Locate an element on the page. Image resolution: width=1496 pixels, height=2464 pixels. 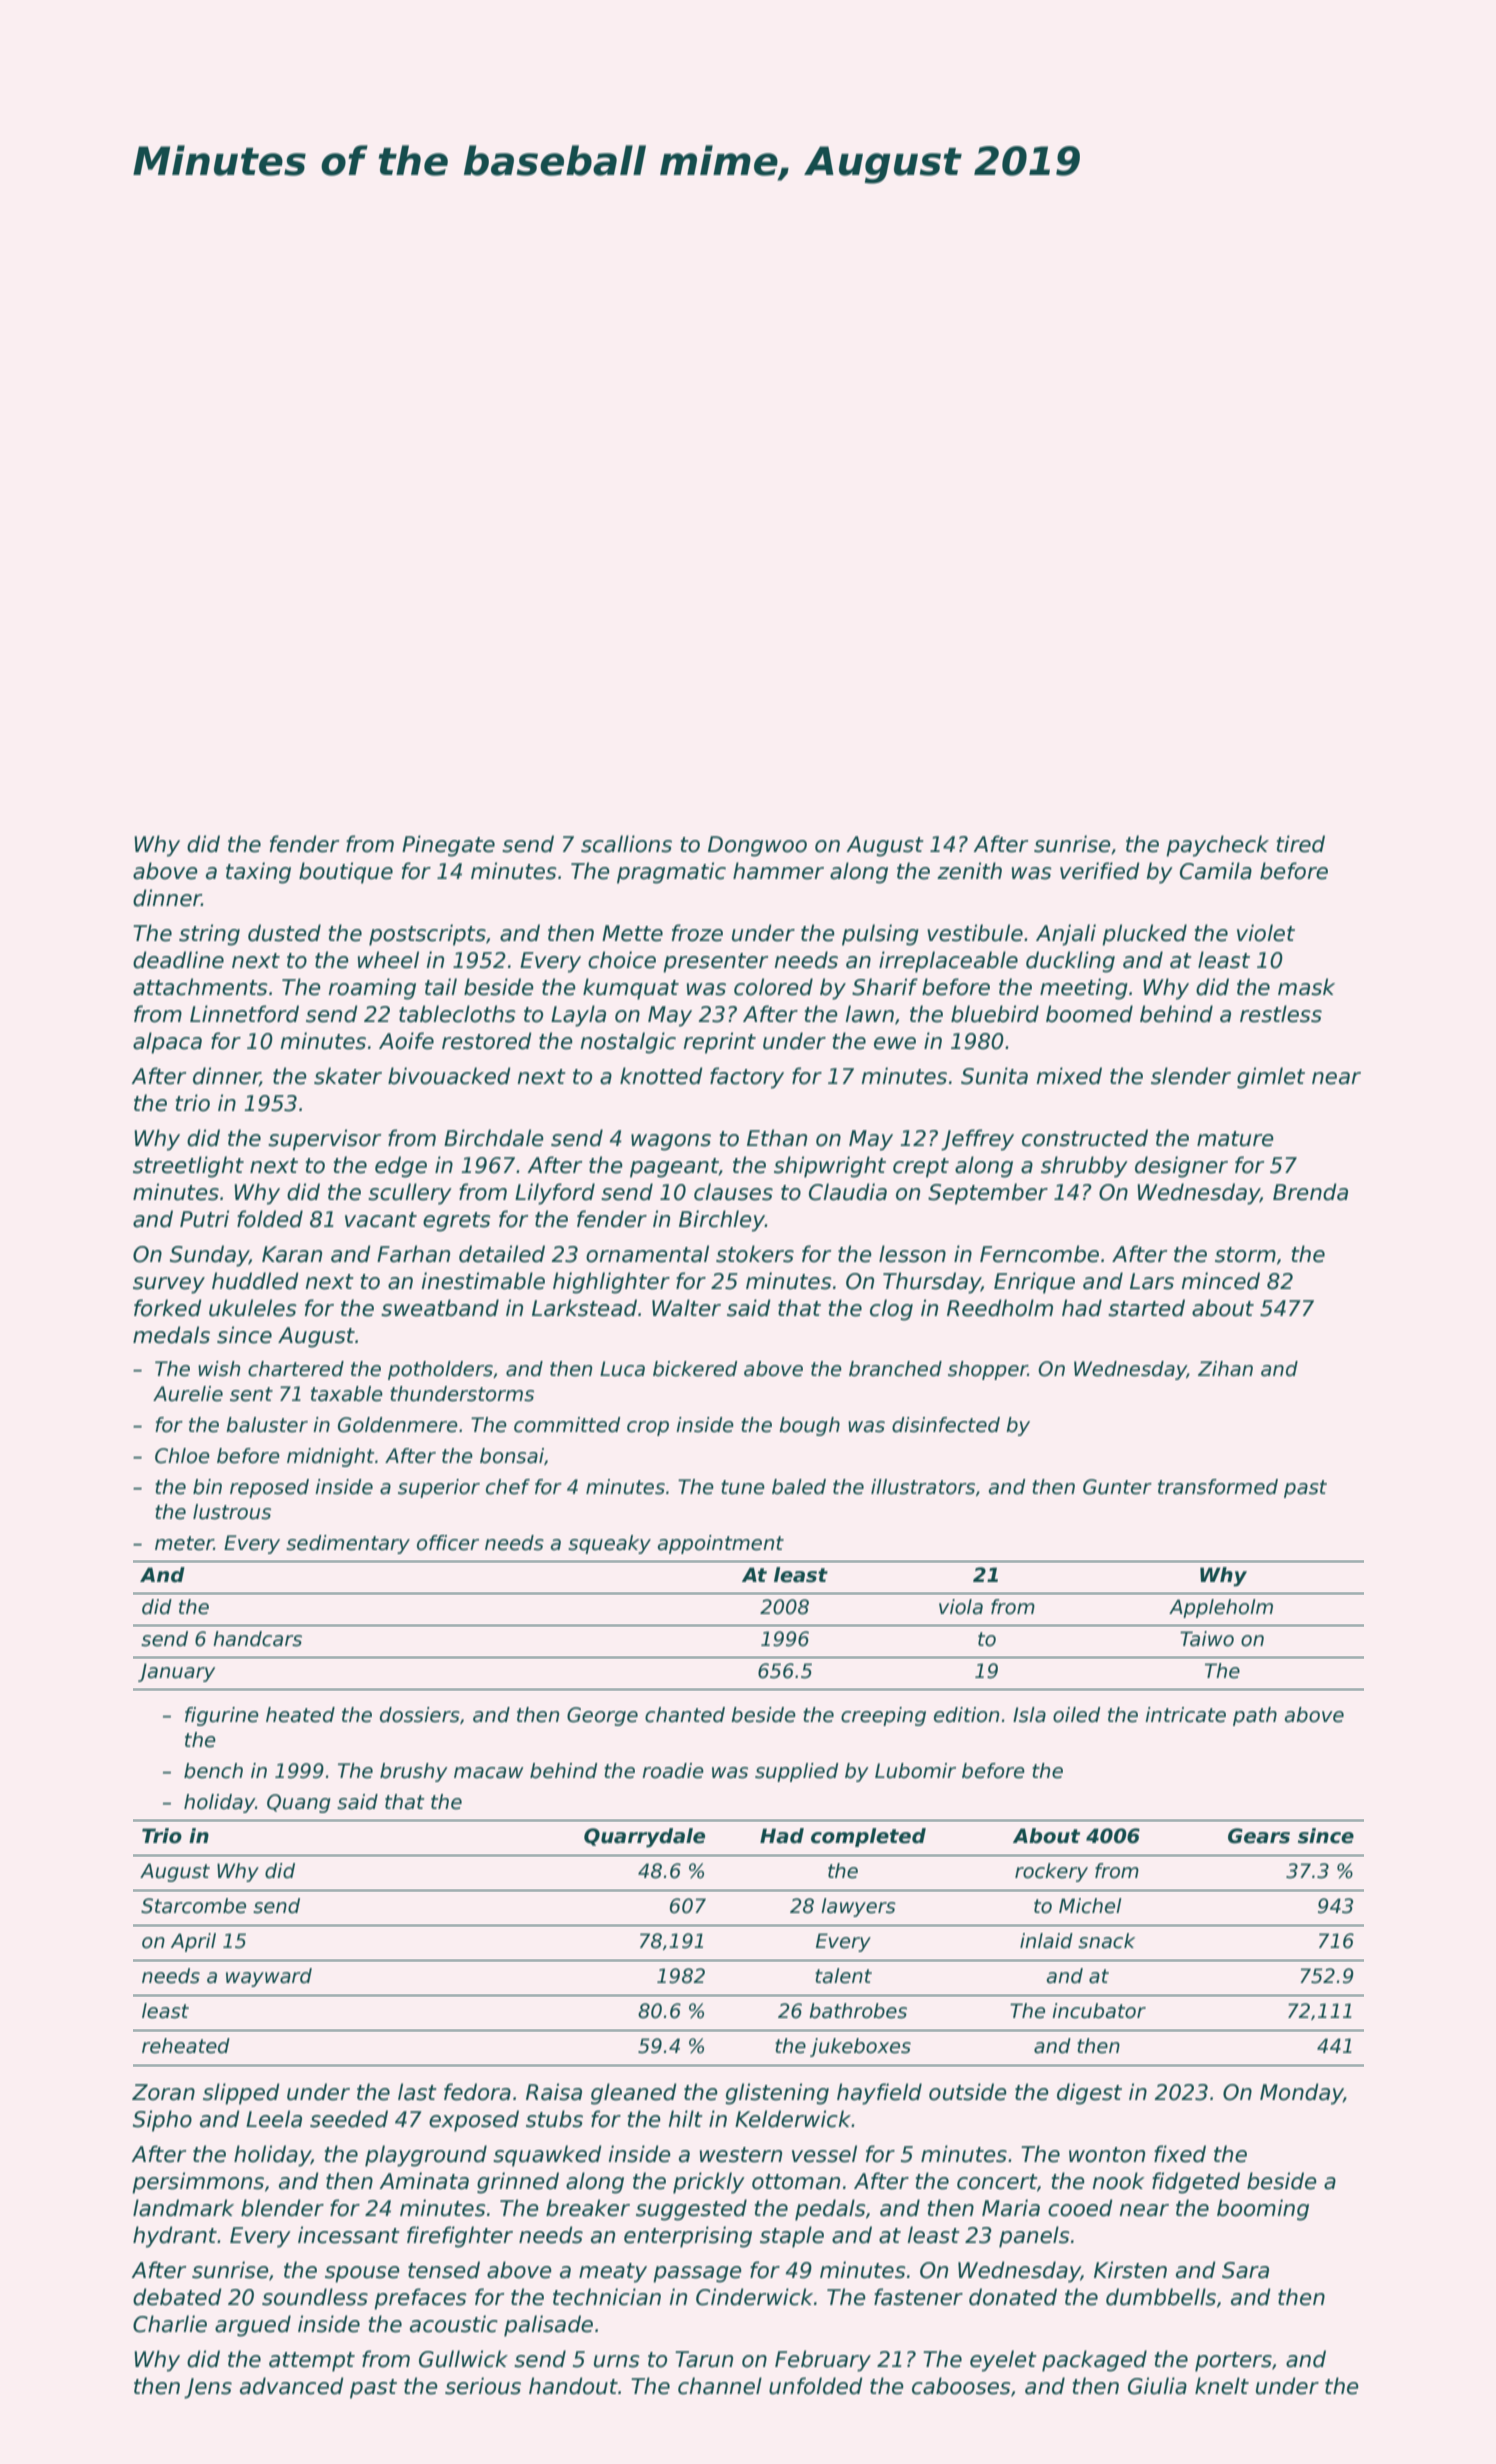
supervisor is located at coordinates (324, 1140).
